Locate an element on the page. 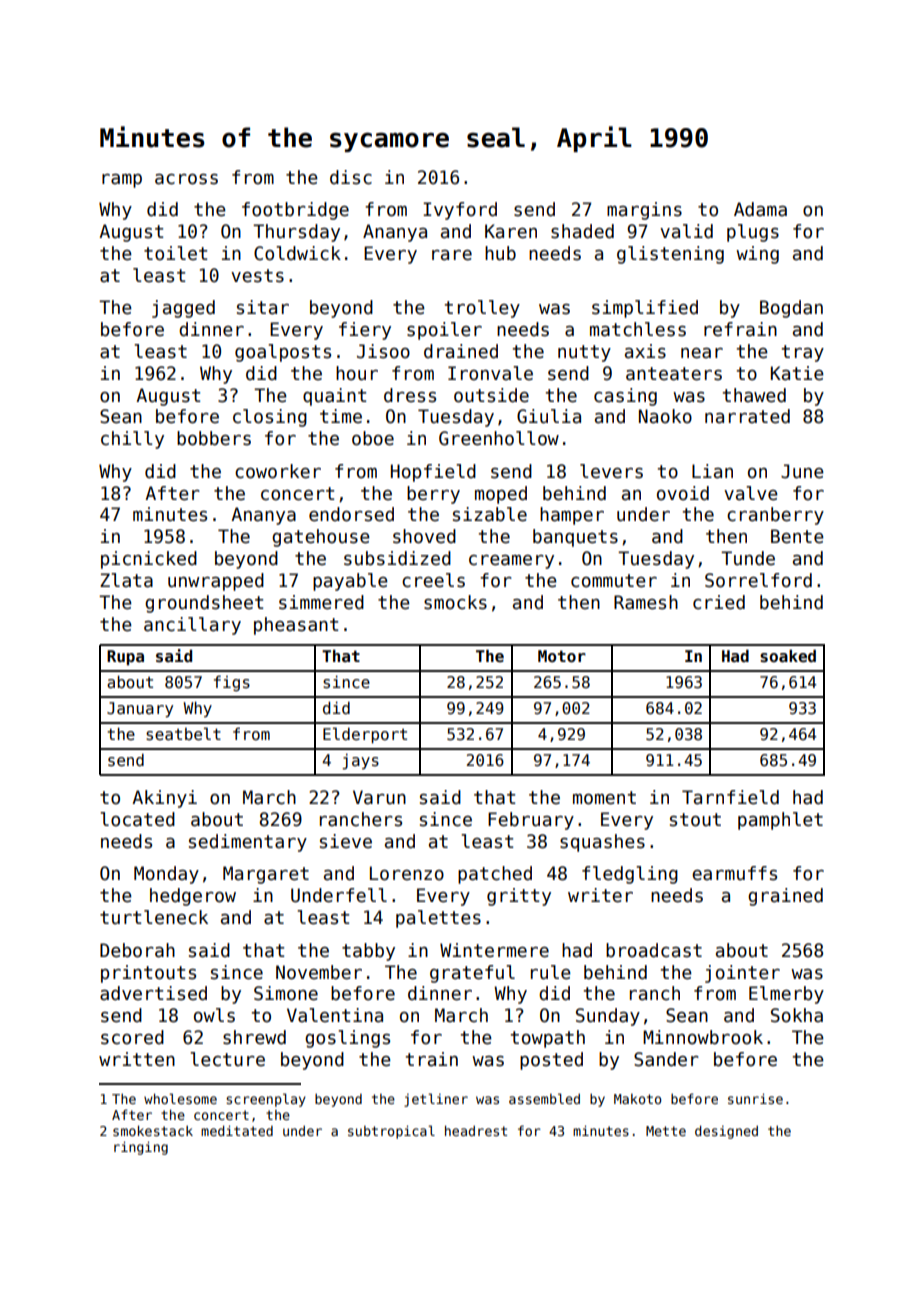 The height and width of the image is (1311, 924). glistening is located at coordinates (670, 255).
